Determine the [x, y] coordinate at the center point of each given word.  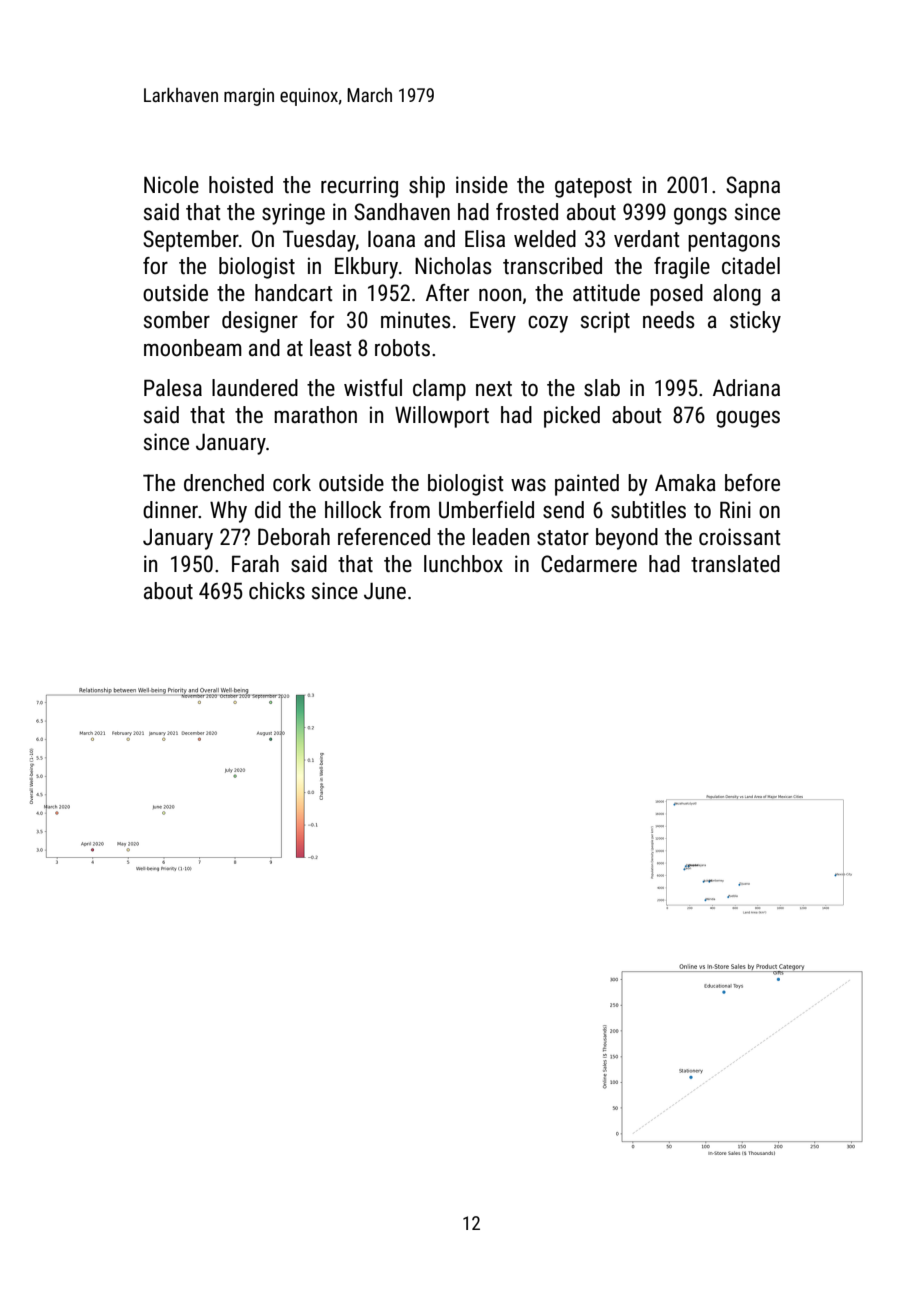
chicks [277, 591]
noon [500, 295]
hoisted [241, 185]
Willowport [442, 417]
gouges [748, 419]
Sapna [753, 187]
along [737, 295]
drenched [224, 483]
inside [482, 185]
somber [177, 320]
